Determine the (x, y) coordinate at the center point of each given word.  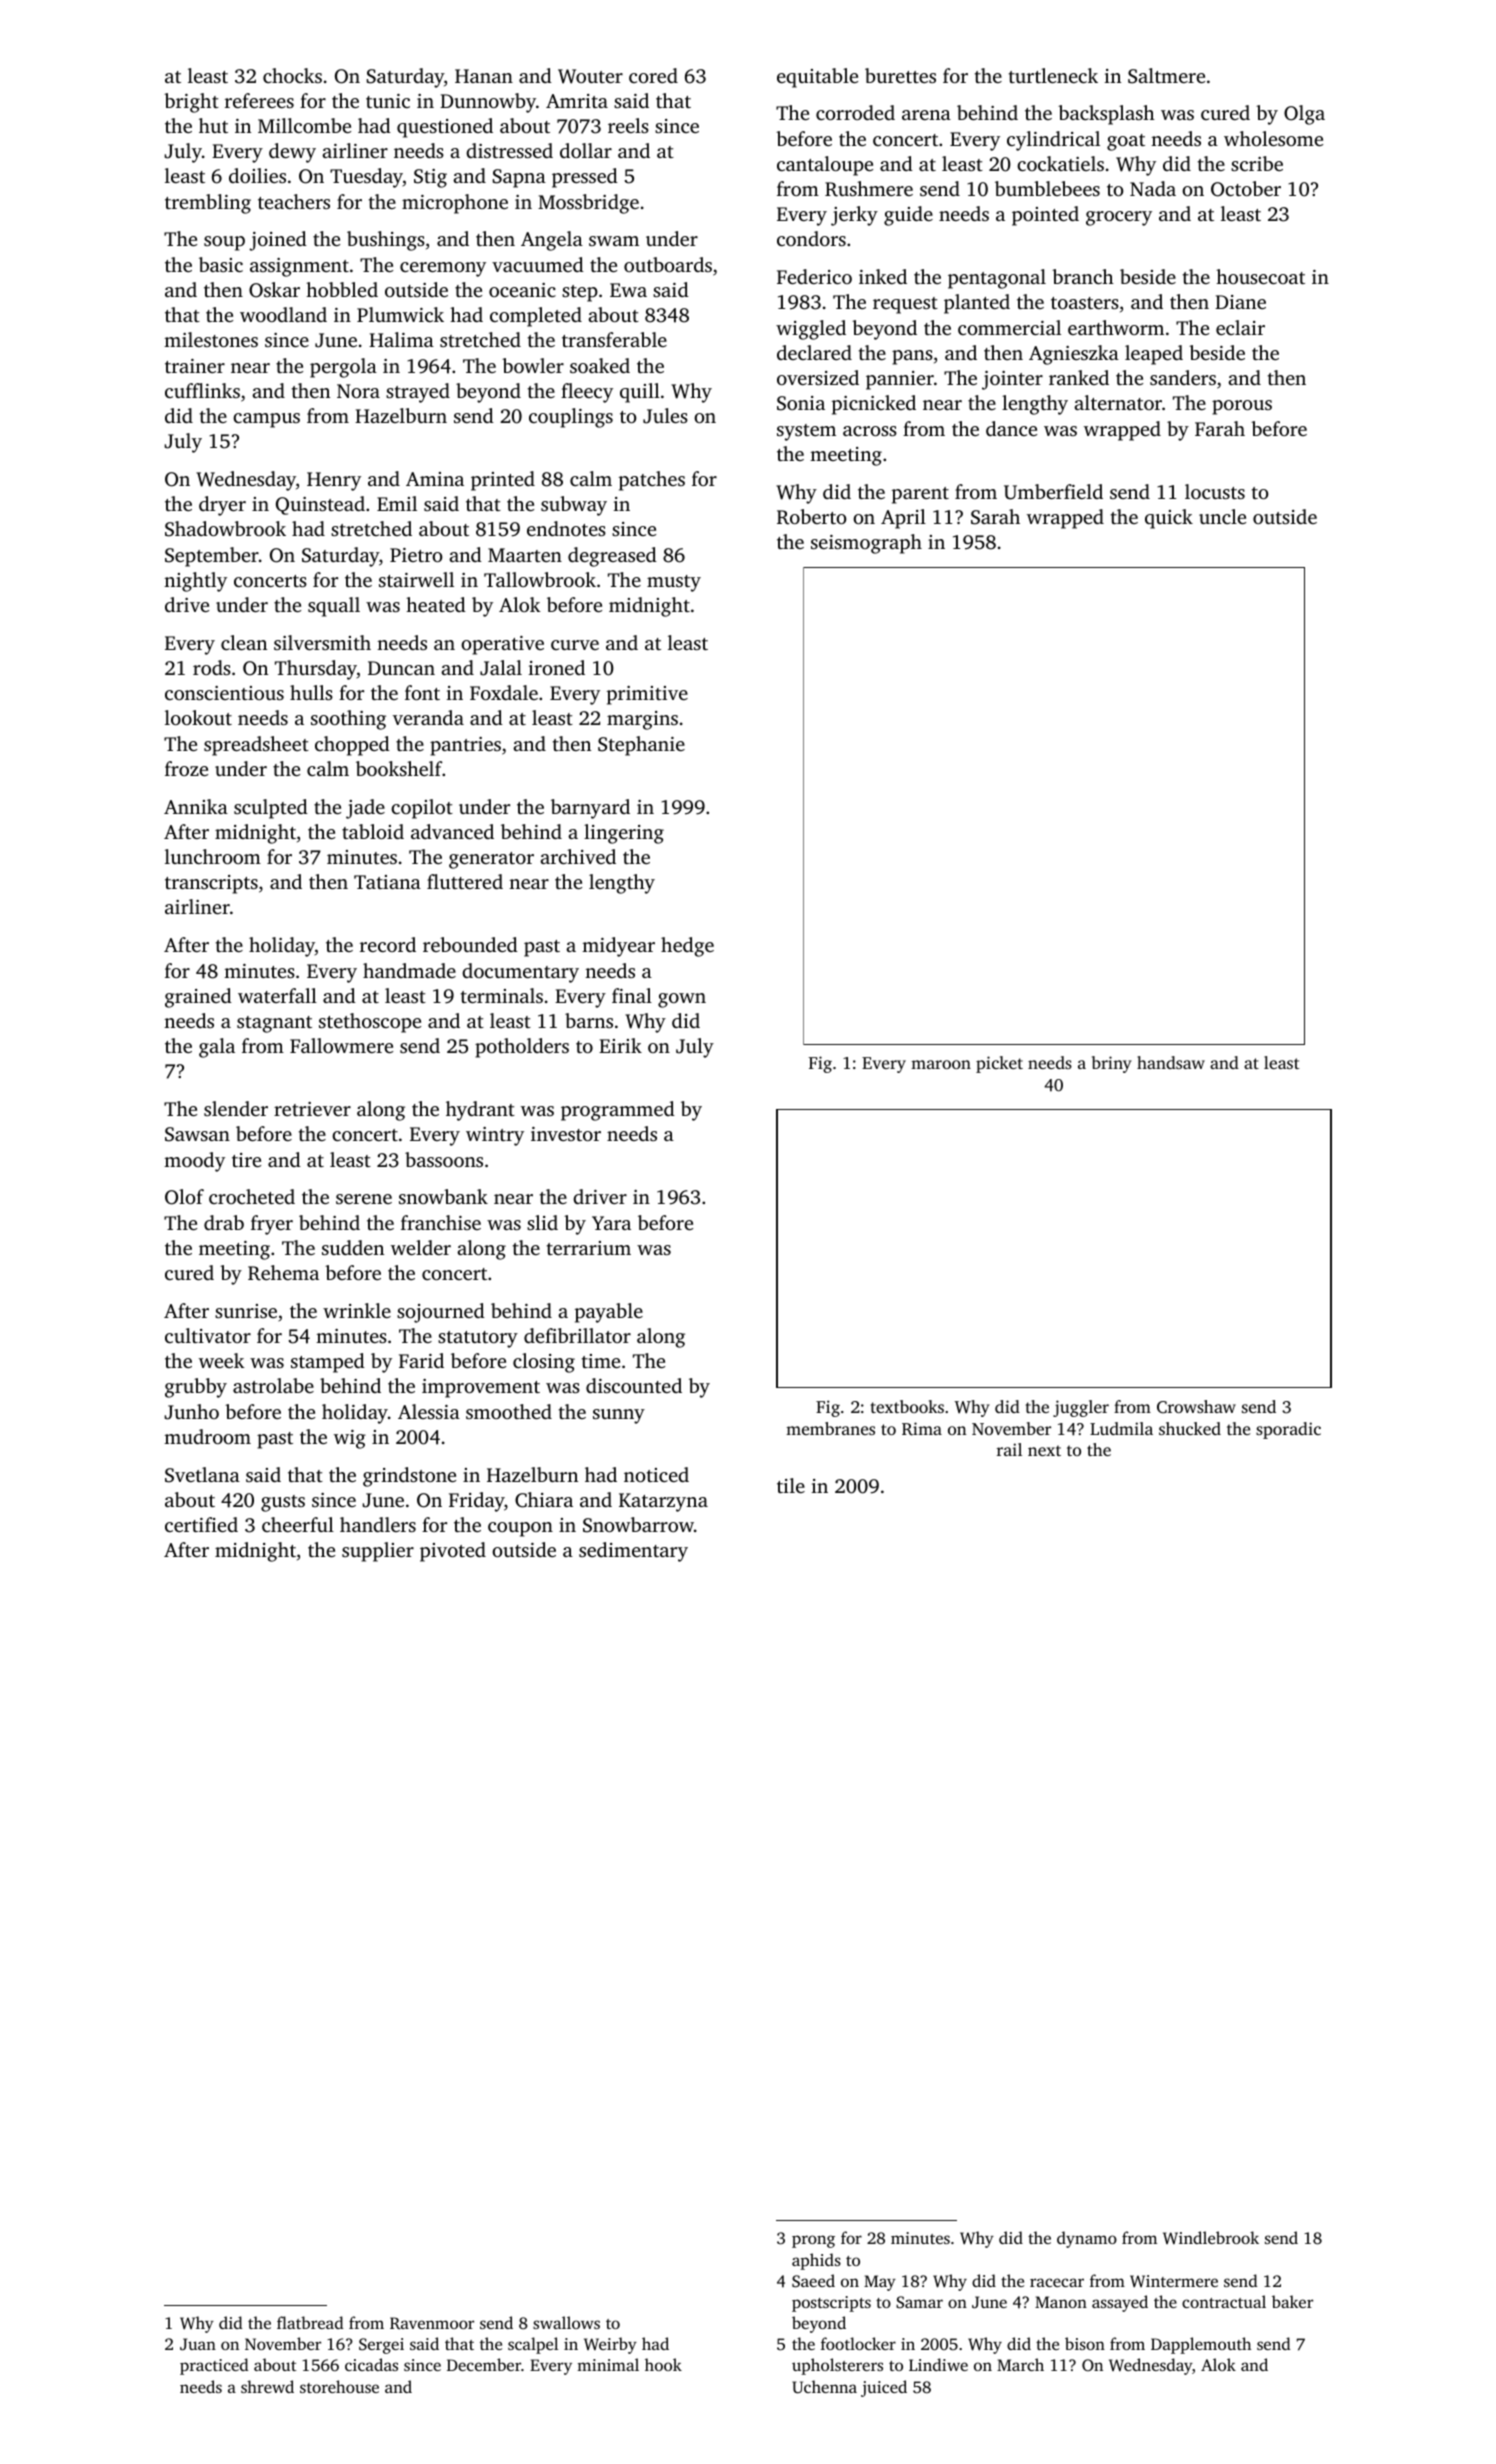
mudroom (207, 1436)
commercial (1009, 327)
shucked (1190, 1428)
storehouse (339, 2386)
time (601, 1361)
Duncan (401, 668)
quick (1169, 519)
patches (652, 481)
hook (663, 2364)
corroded (855, 112)
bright (191, 103)
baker (1292, 2301)
